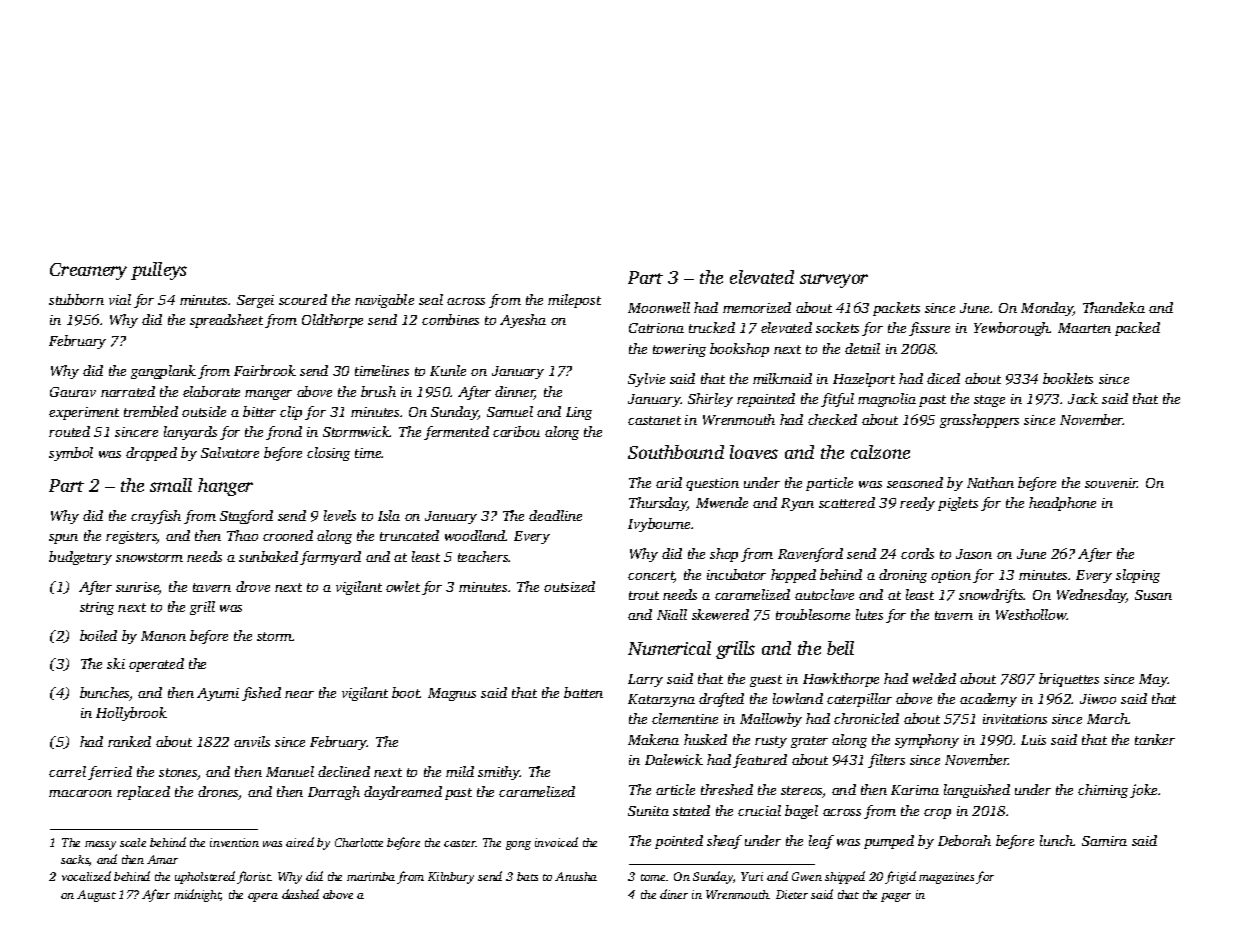  I want to click on Kunle, so click(448, 370).
